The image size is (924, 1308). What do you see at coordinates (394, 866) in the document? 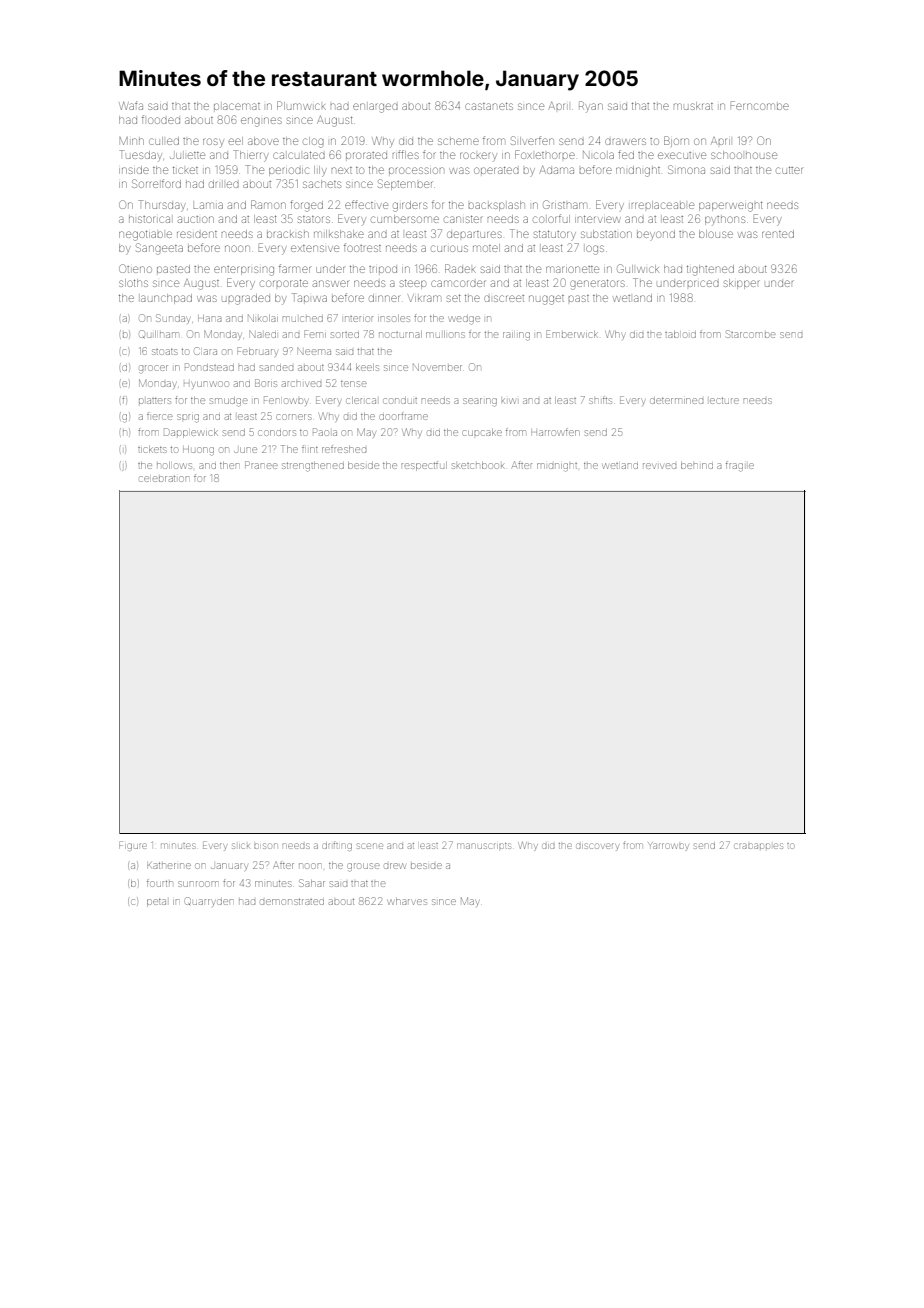
I see `drew` at bounding box center [394, 866].
